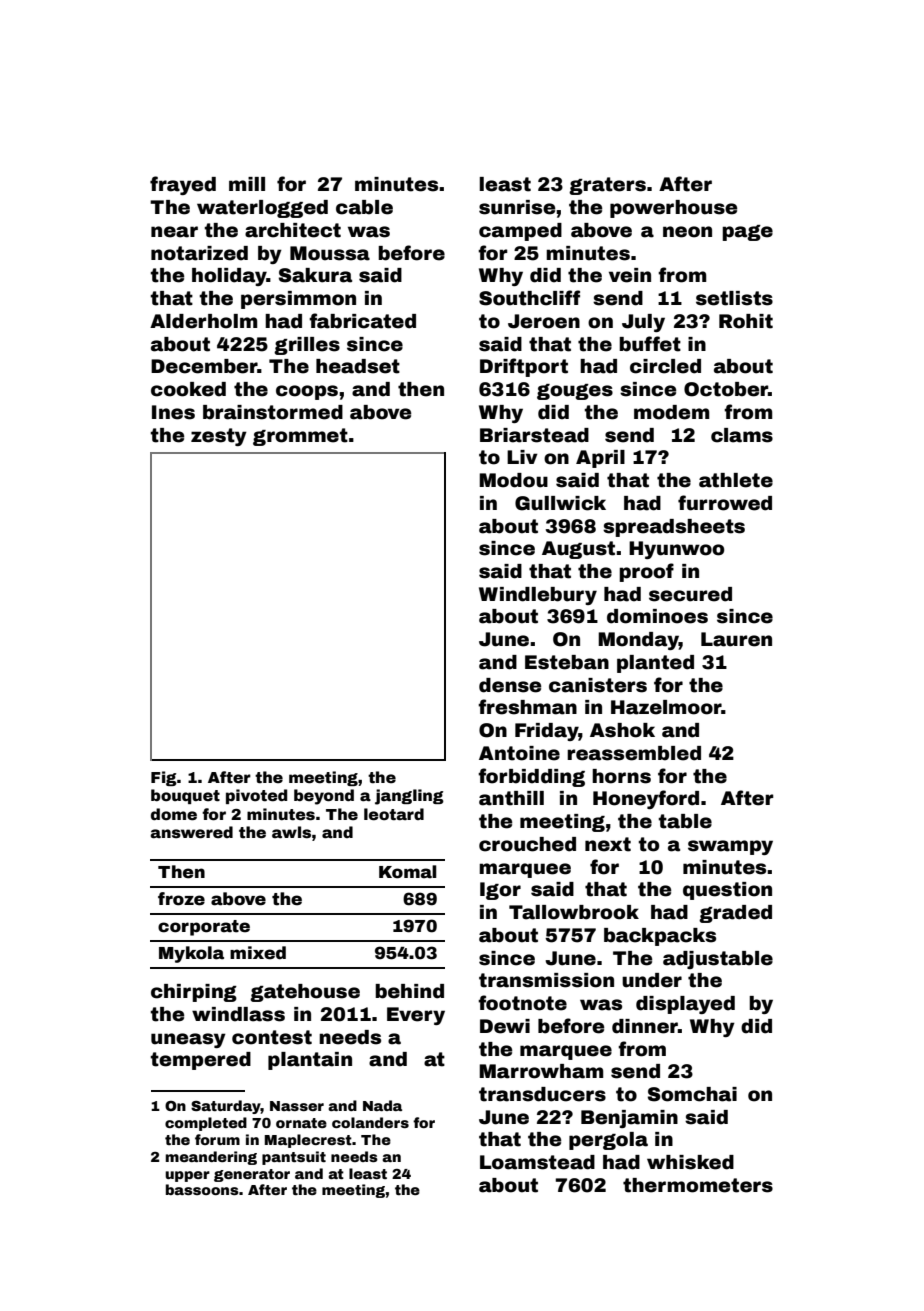  I want to click on swampy, so click(730, 847).
